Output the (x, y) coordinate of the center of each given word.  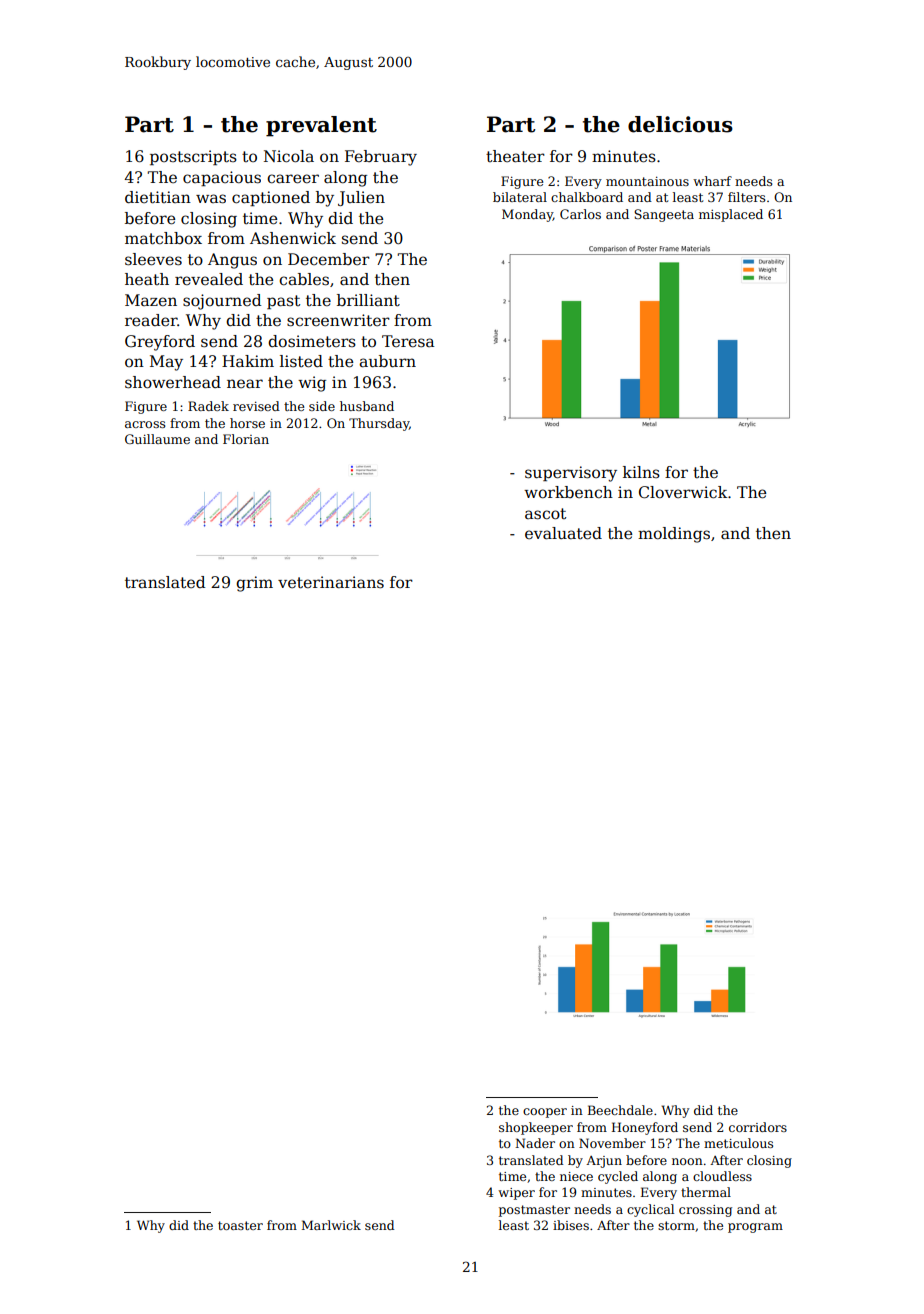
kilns (641, 472)
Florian (246, 439)
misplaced (731, 215)
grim (254, 584)
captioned (271, 198)
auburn (387, 361)
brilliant (368, 300)
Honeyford (645, 1128)
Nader (535, 1143)
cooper (545, 1113)
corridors (758, 1127)
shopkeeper (536, 1128)
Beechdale (620, 1110)
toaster (240, 1225)
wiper (516, 1194)
